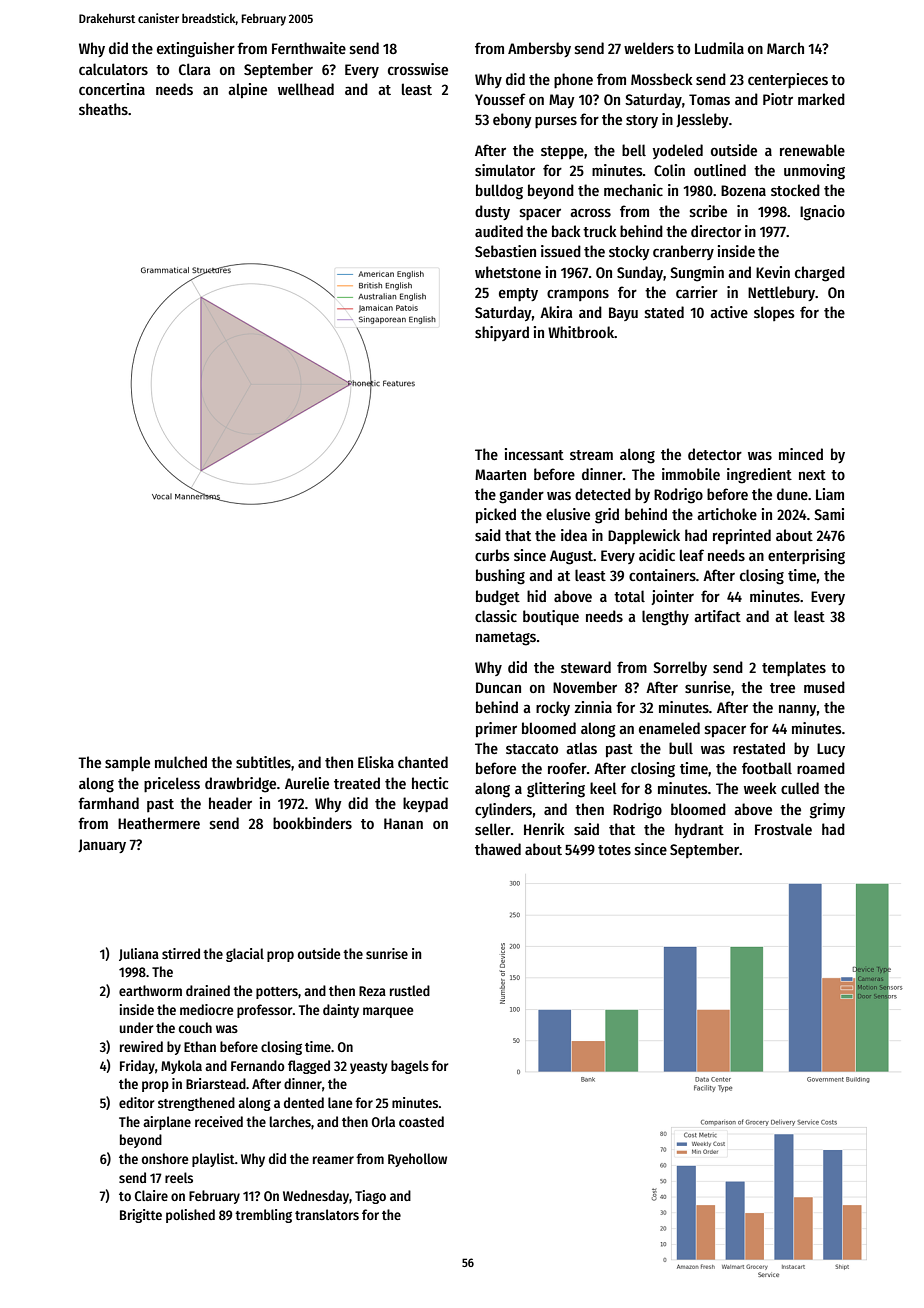  I want to click on lengthy, so click(665, 618).
